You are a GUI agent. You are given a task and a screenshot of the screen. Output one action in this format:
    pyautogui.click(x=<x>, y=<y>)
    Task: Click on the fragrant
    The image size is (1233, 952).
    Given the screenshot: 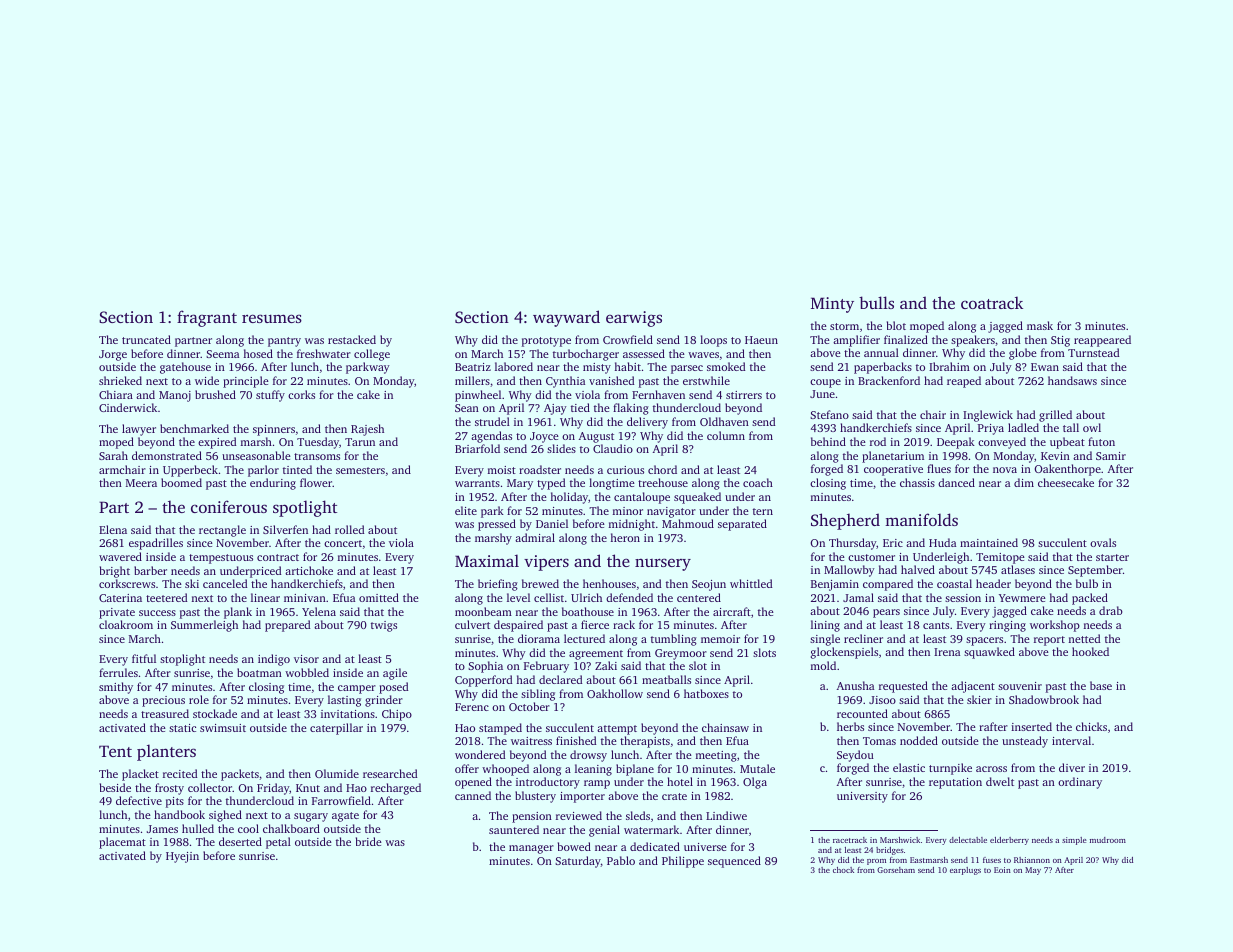 What is the action you would take?
    pyautogui.click(x=207, y=318)
